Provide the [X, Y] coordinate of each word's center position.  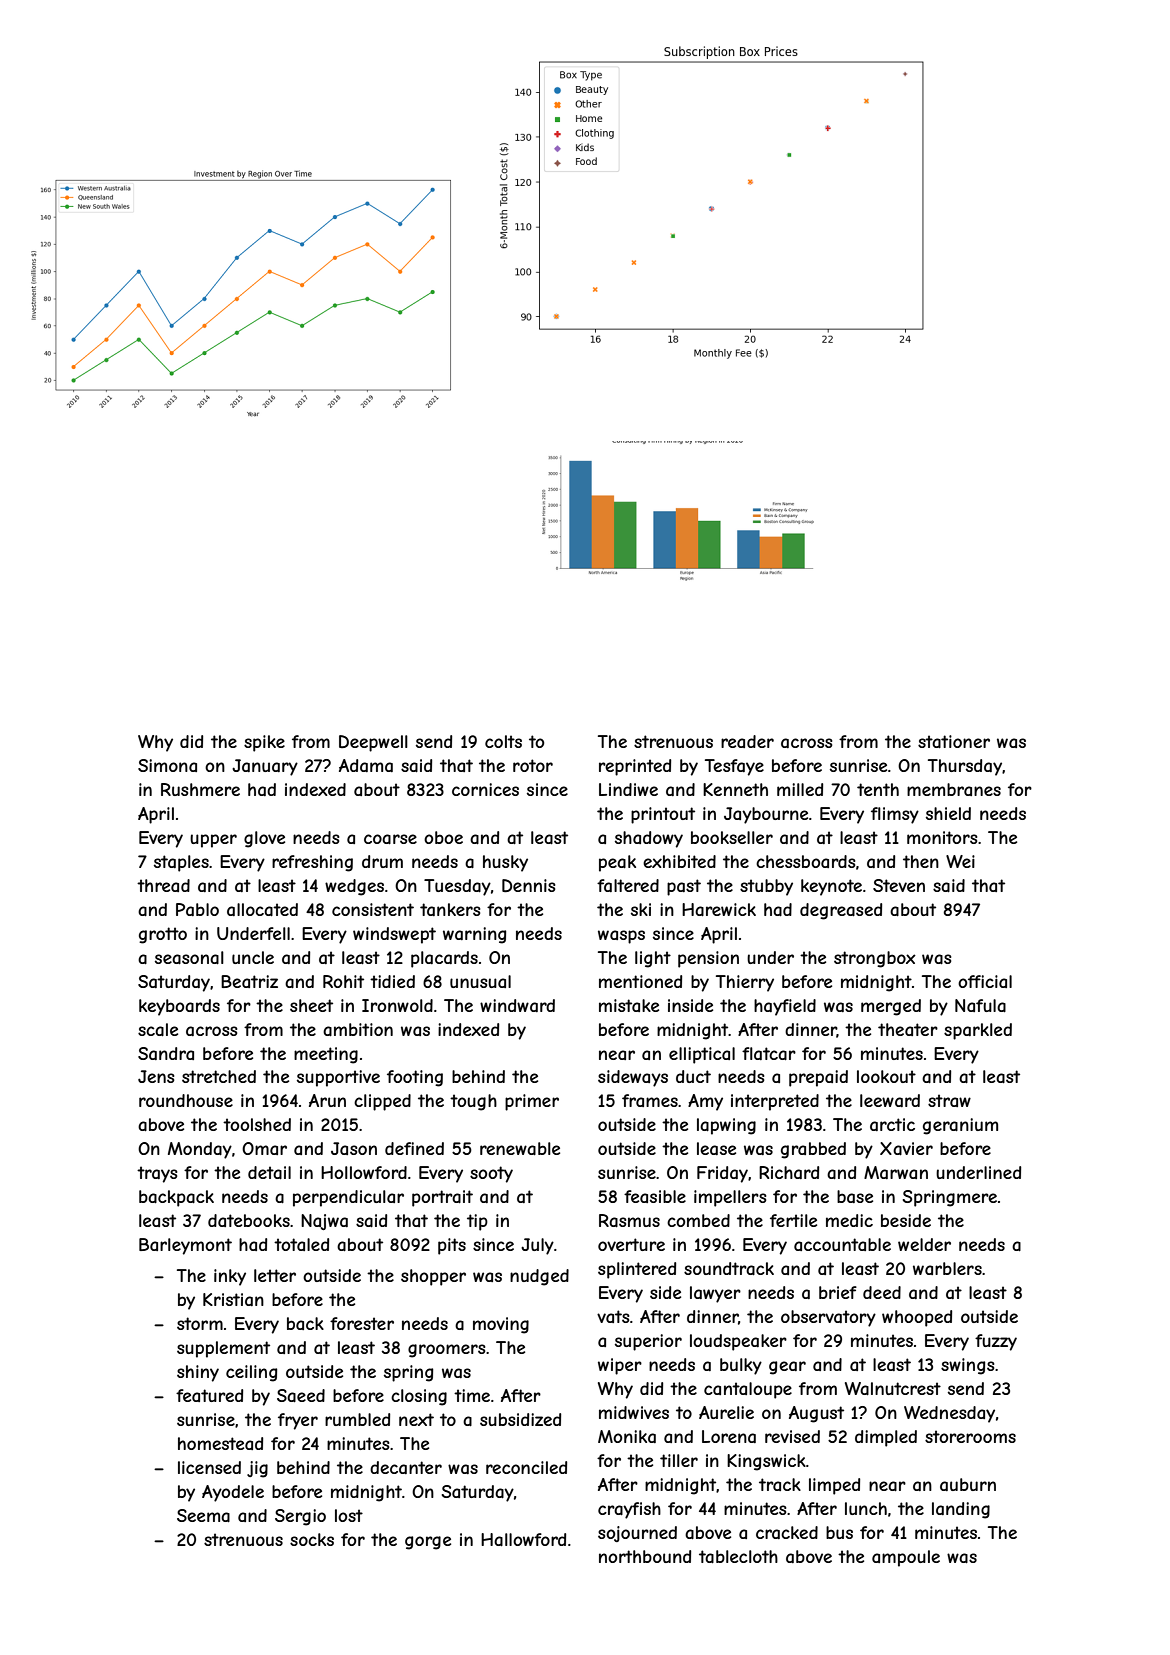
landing [961, 1510]
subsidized [520, 1419]
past [684, 887]
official [985, 981]
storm [200, 1323]
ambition [358, 1029]
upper [213, 841]
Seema [203, 1515]
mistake [629, 1005]
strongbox [875, 959]
